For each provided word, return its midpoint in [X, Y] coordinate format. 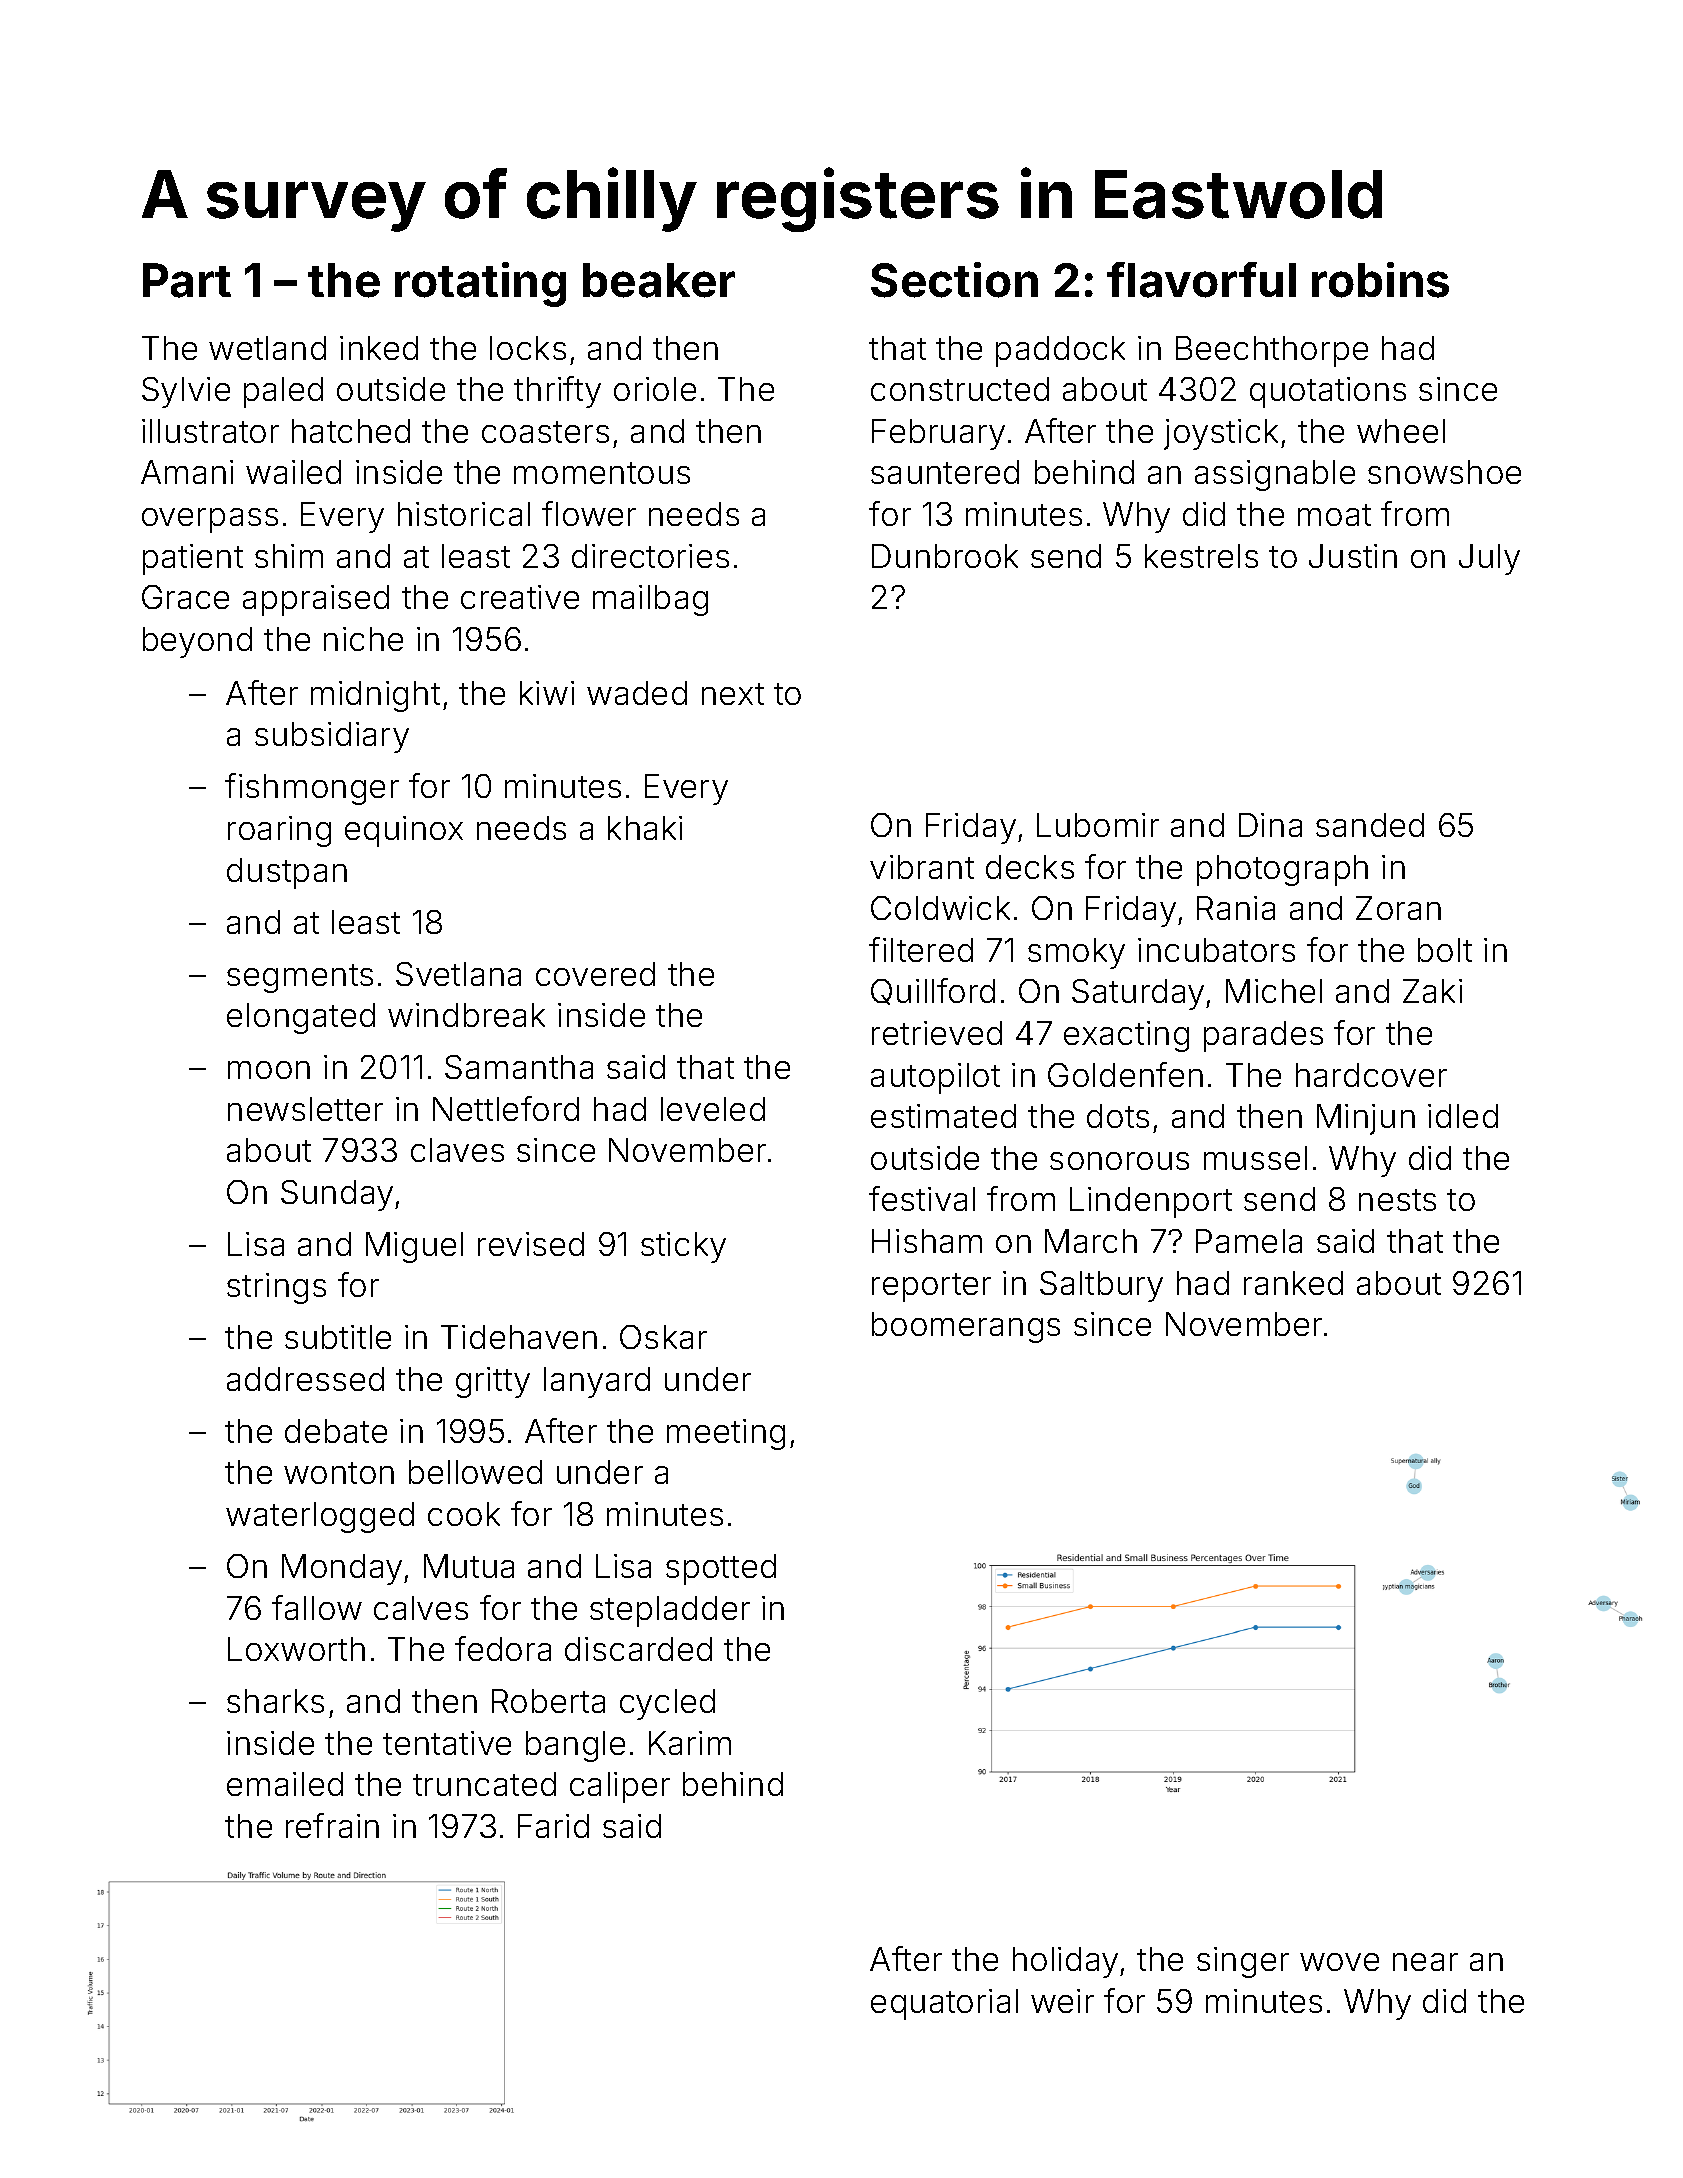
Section [954, 280]
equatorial [944, 2004]
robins [1380, 280]
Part [187, 280]
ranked [1293, 1283]
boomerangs [966, 1327]
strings [276, 1288]
